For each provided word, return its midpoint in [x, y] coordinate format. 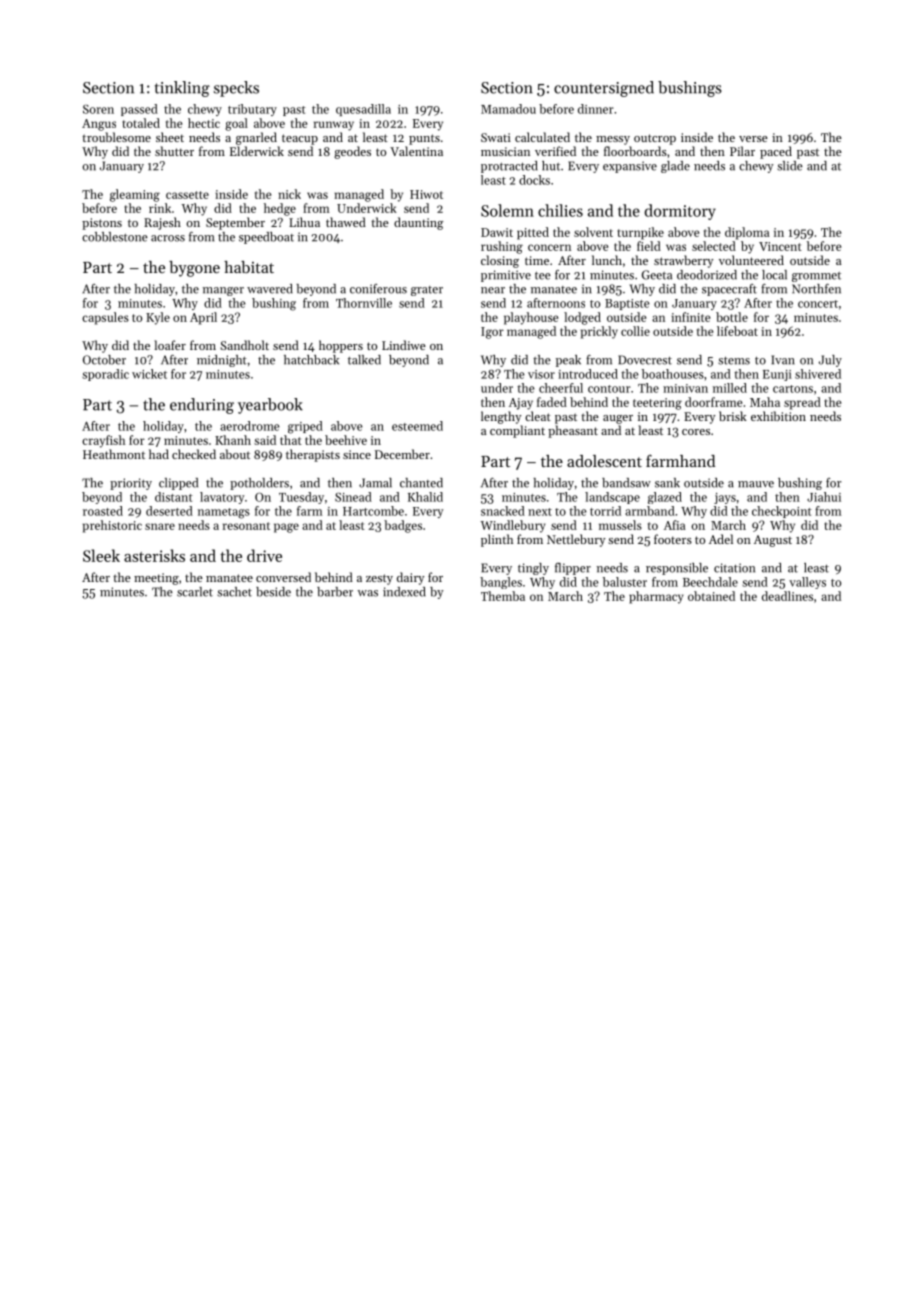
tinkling [182, 89]
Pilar [742, 151]
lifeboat [737, 331]
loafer [170, 345]
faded [552, 402]
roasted [103, 511]
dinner [596, 109]
